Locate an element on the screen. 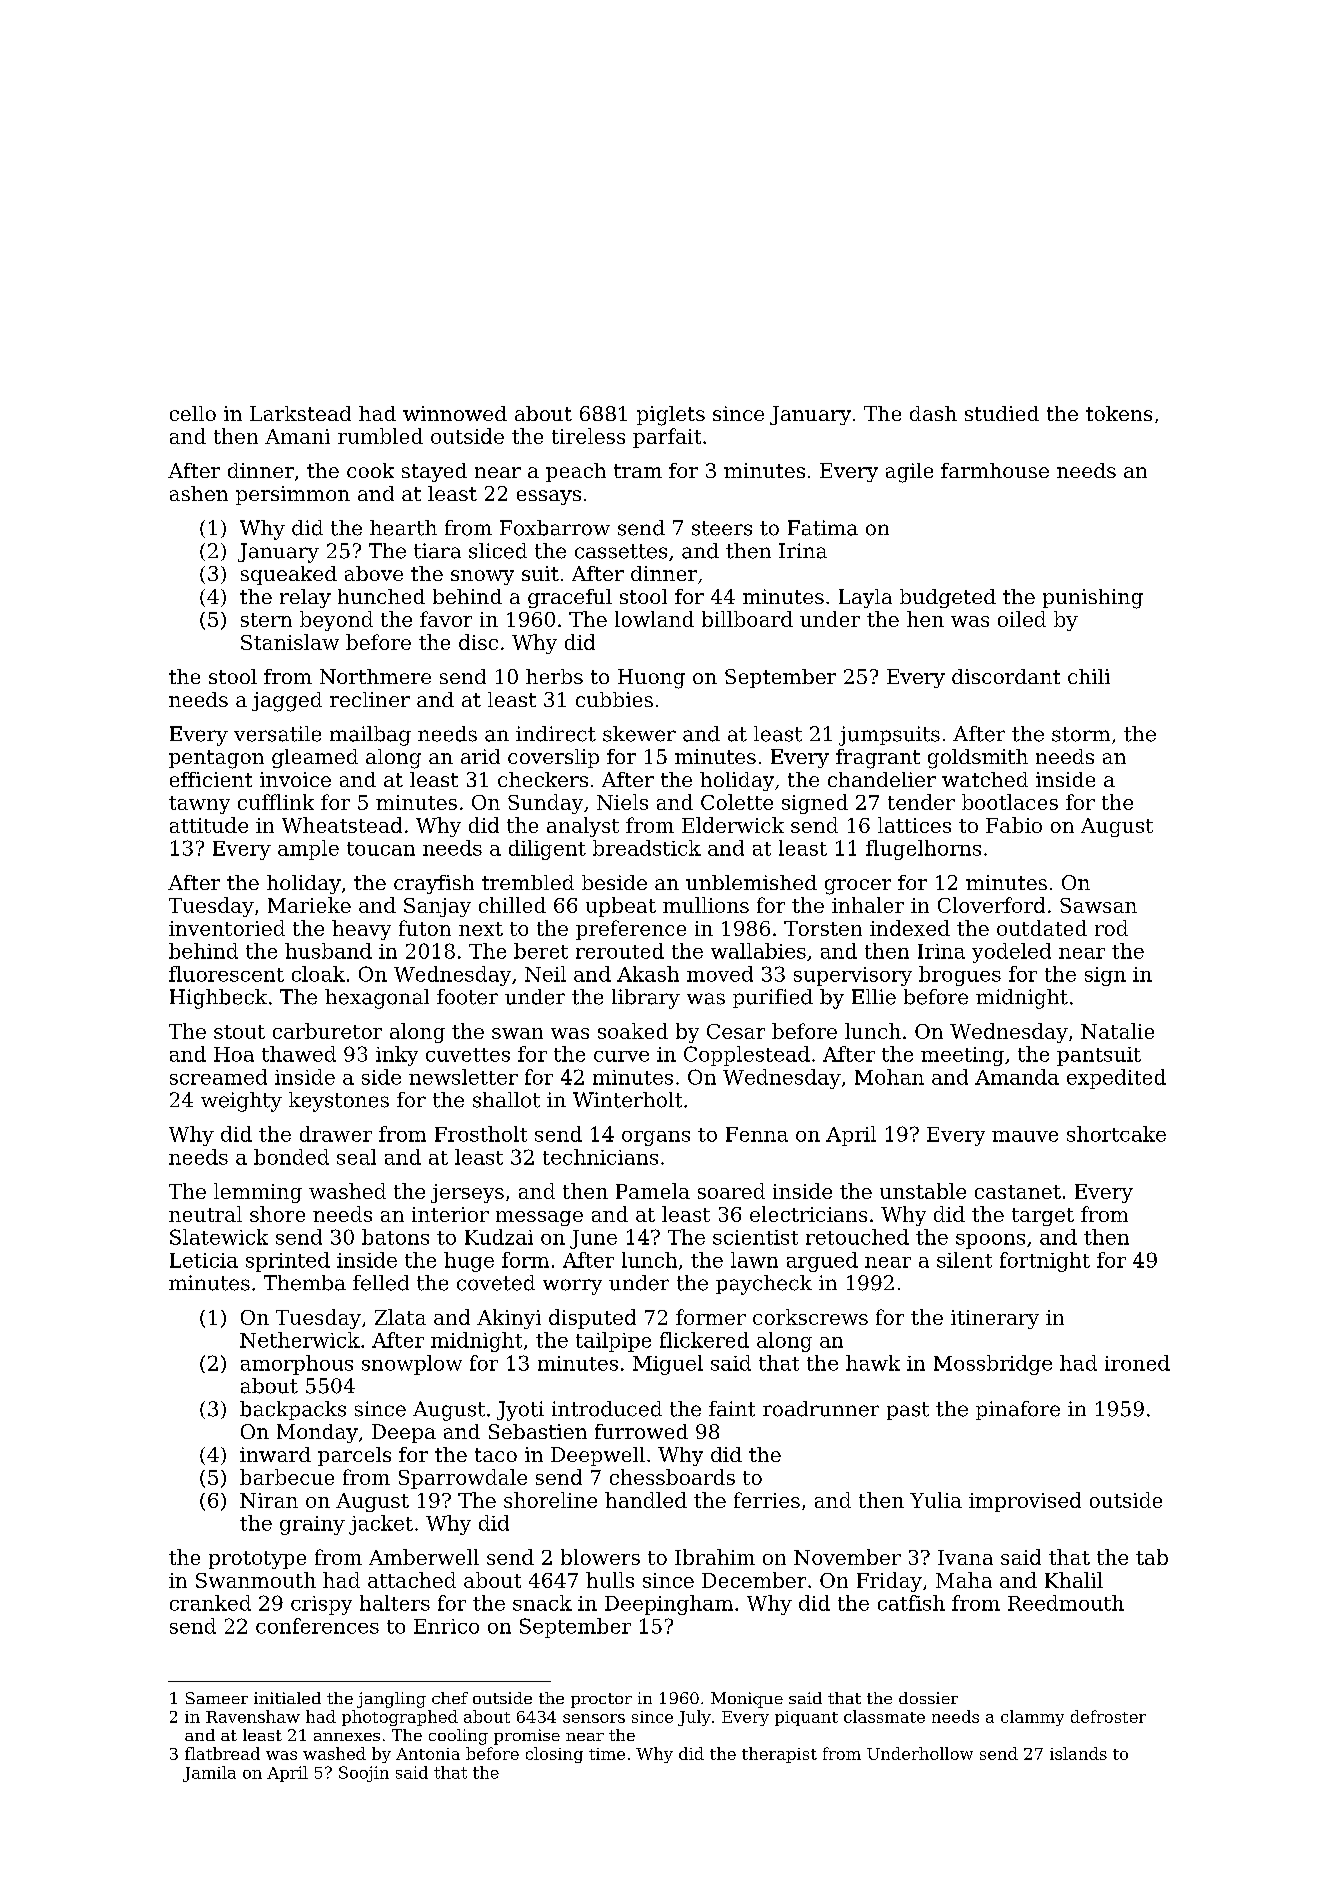  castanet is located at coordinates (1018, 1192).
